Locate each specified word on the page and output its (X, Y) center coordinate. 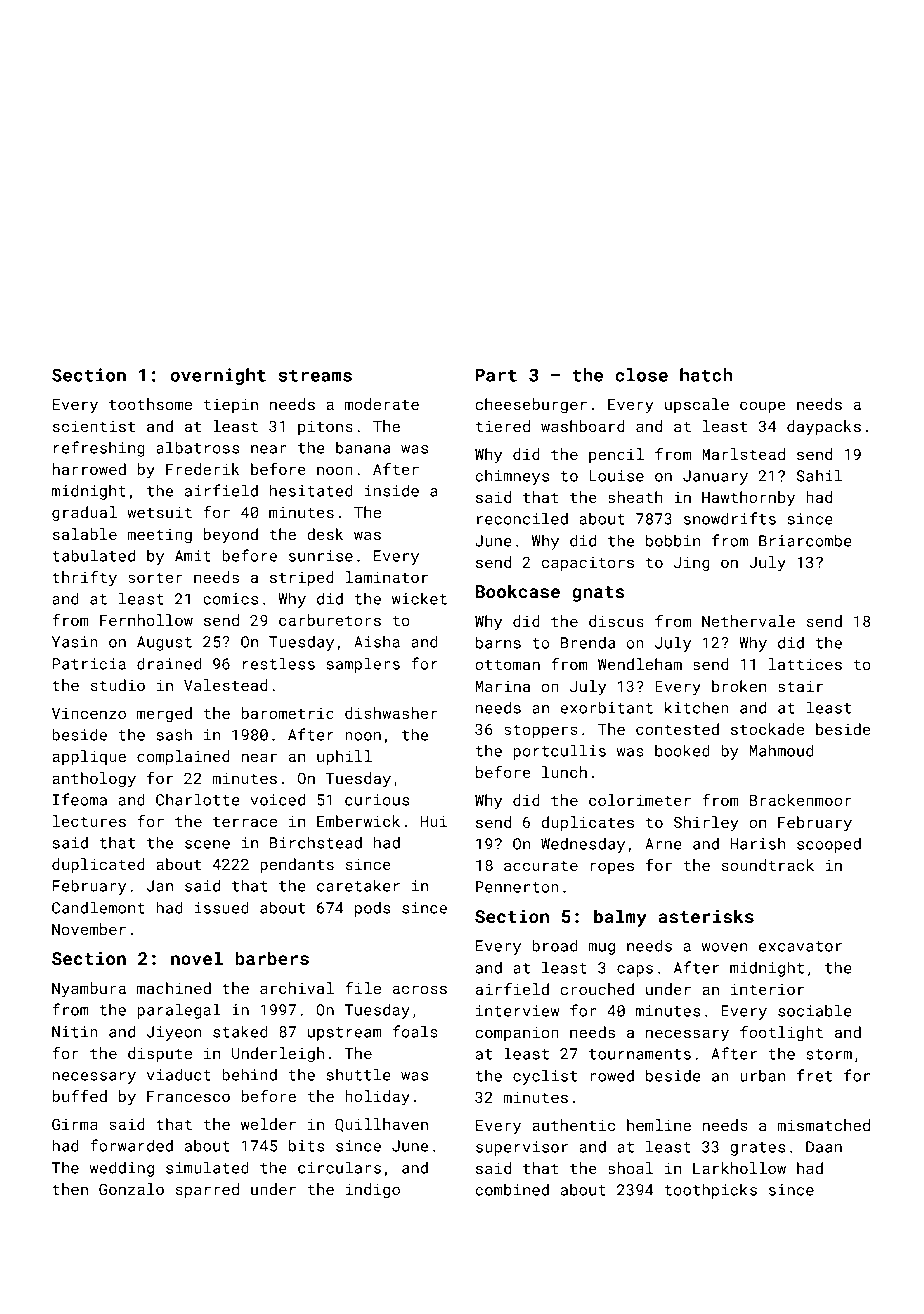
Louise (616, 476)
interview (518, 1011)
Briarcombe (805, 540)
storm (829, 1054)
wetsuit (159, 512)
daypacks (824, 428)
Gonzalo (131, 1189)
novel (197, 958)
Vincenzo (89, 713)
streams (315, 375)
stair (800, 686)
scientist (94, 426)
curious (377, 800)
